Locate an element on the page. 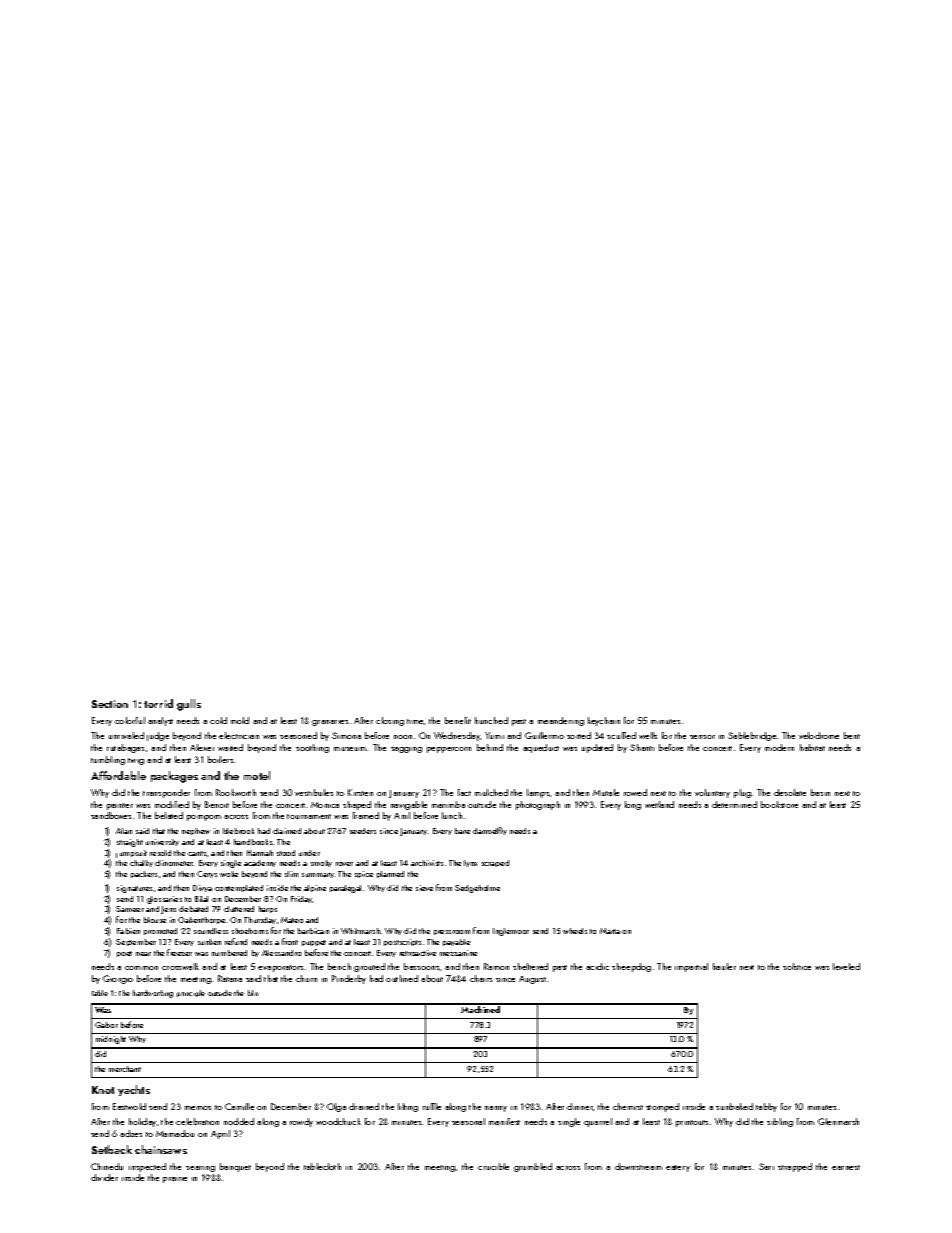 The height and width of the document is (1233, 952). mulched is located at coordinates (491, 792).
